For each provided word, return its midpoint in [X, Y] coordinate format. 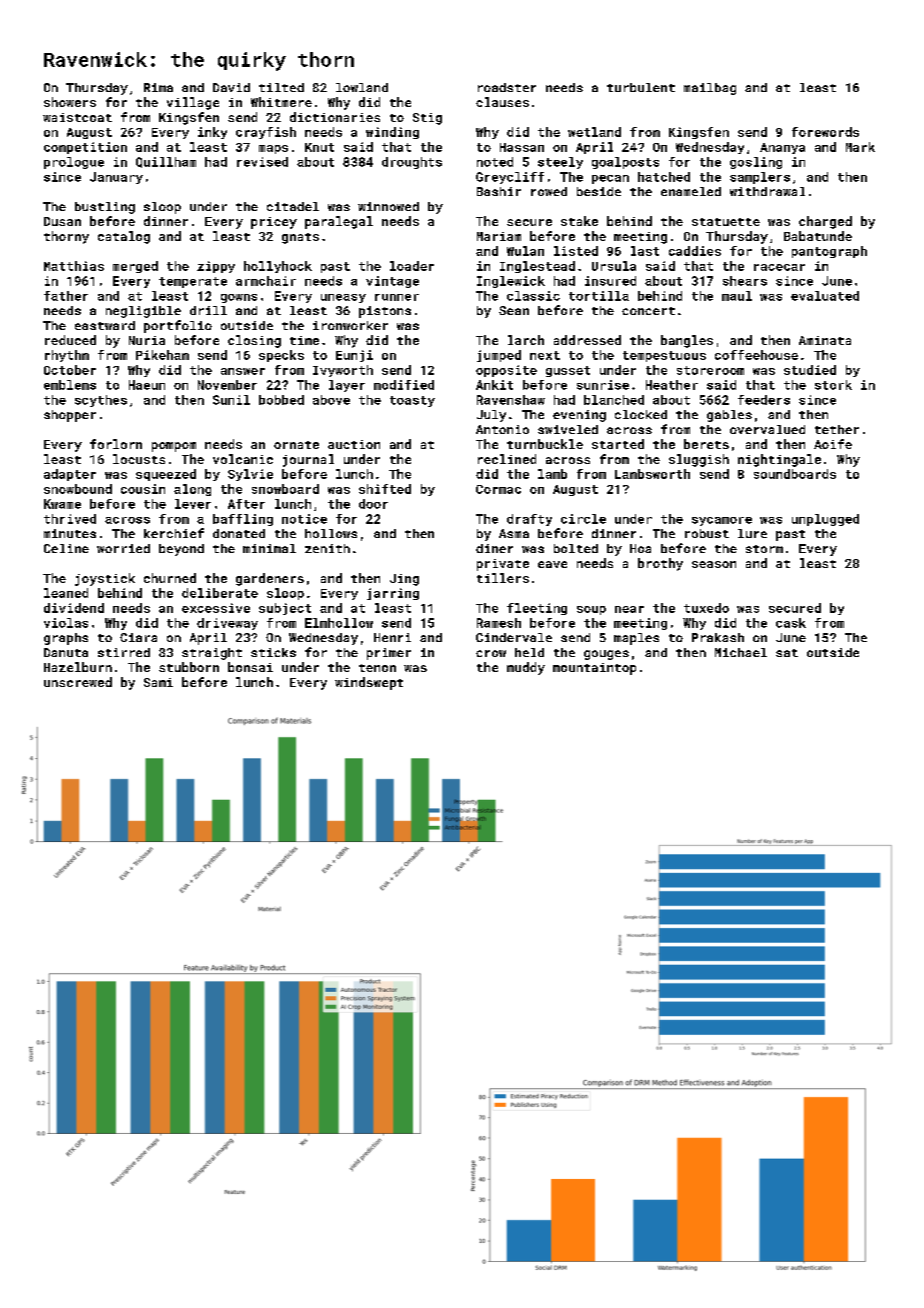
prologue [74, 163]
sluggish [699, 460]
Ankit [494, 385]
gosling [756, 163]
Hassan [522, 147]
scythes [101, 401]
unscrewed [78, 682]
